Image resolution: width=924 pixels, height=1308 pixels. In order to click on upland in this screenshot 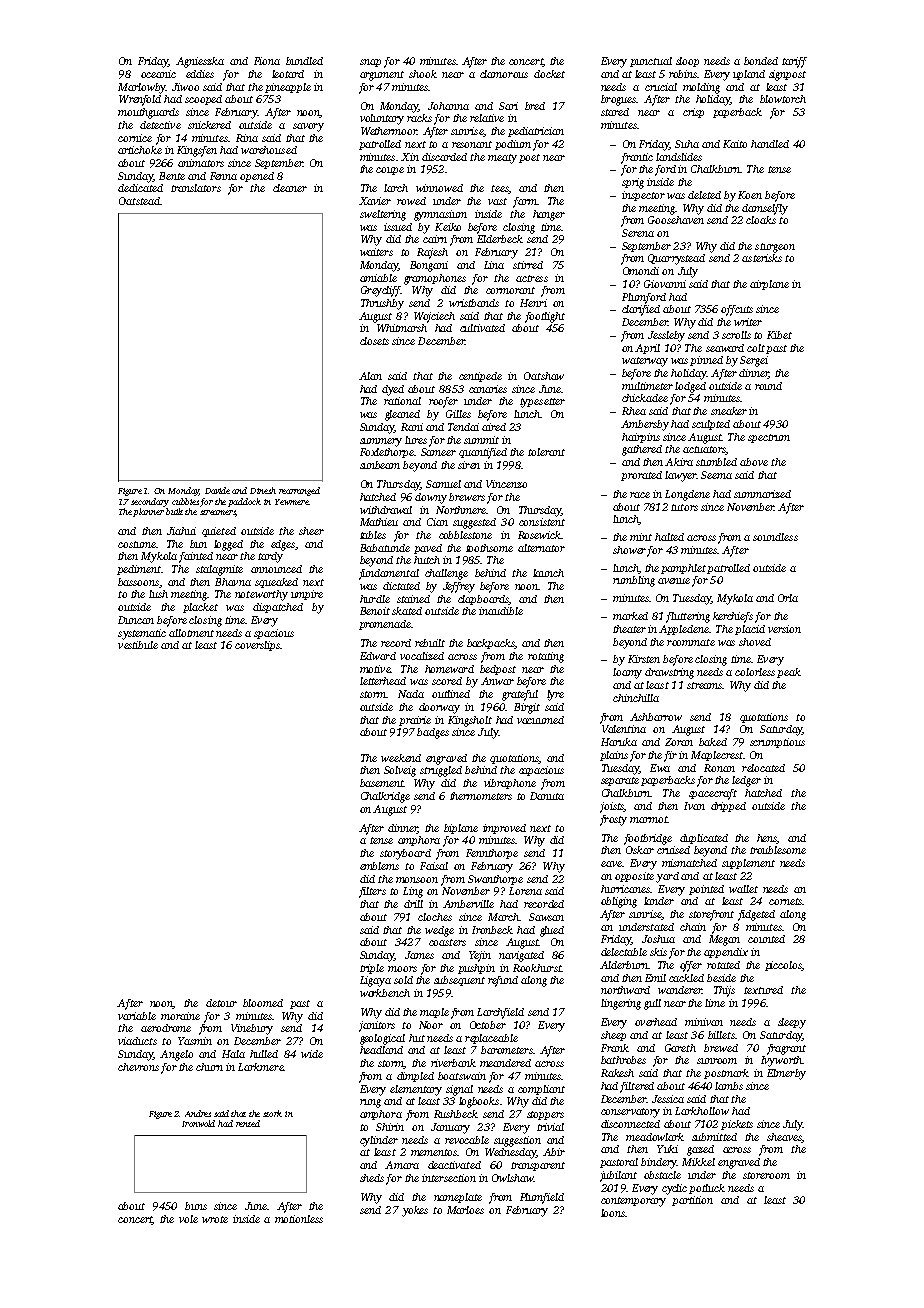, I will do `click(749, 75)`.
